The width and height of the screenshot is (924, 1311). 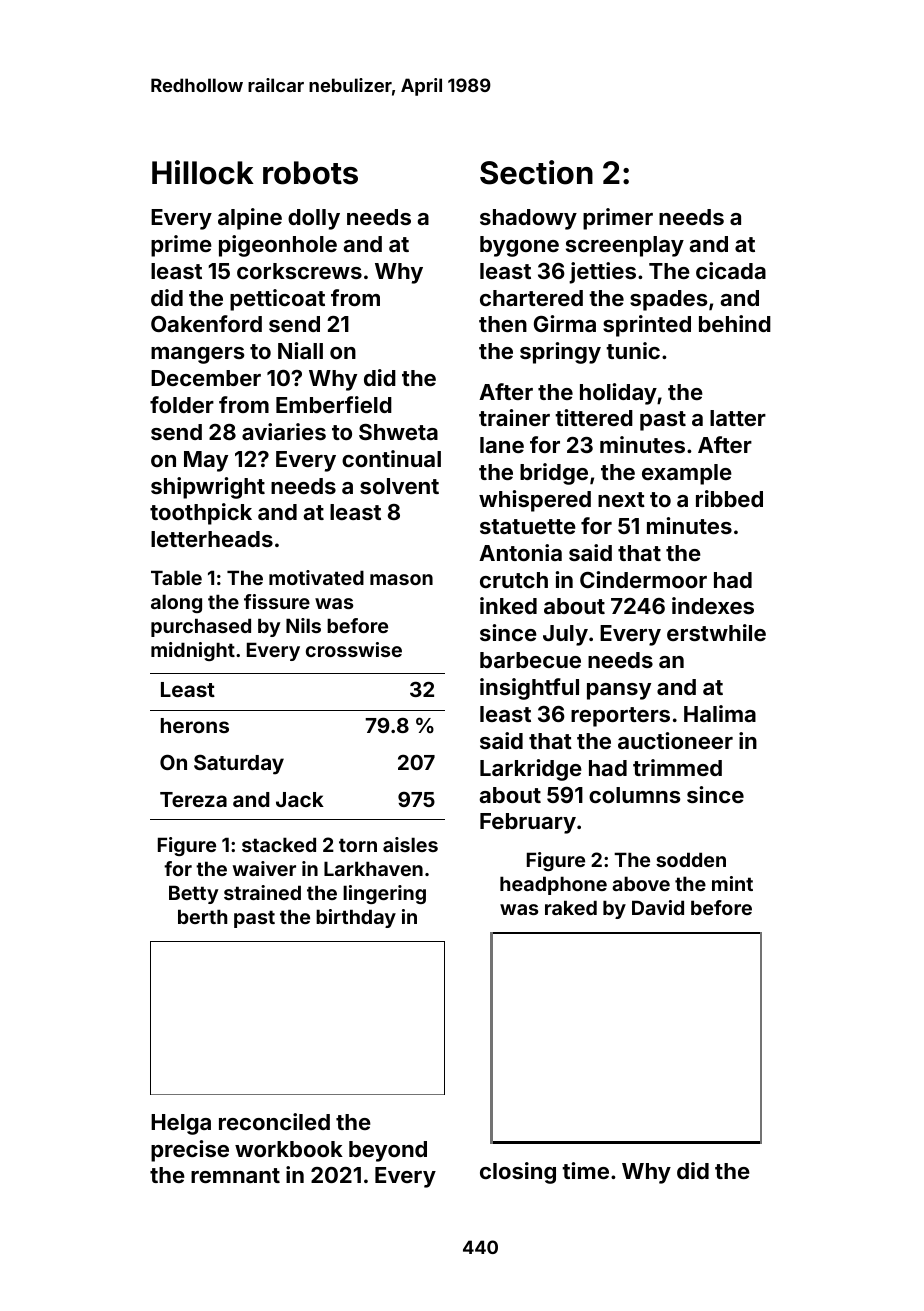 I want to click on jetties, so click(x=602, y=273).
